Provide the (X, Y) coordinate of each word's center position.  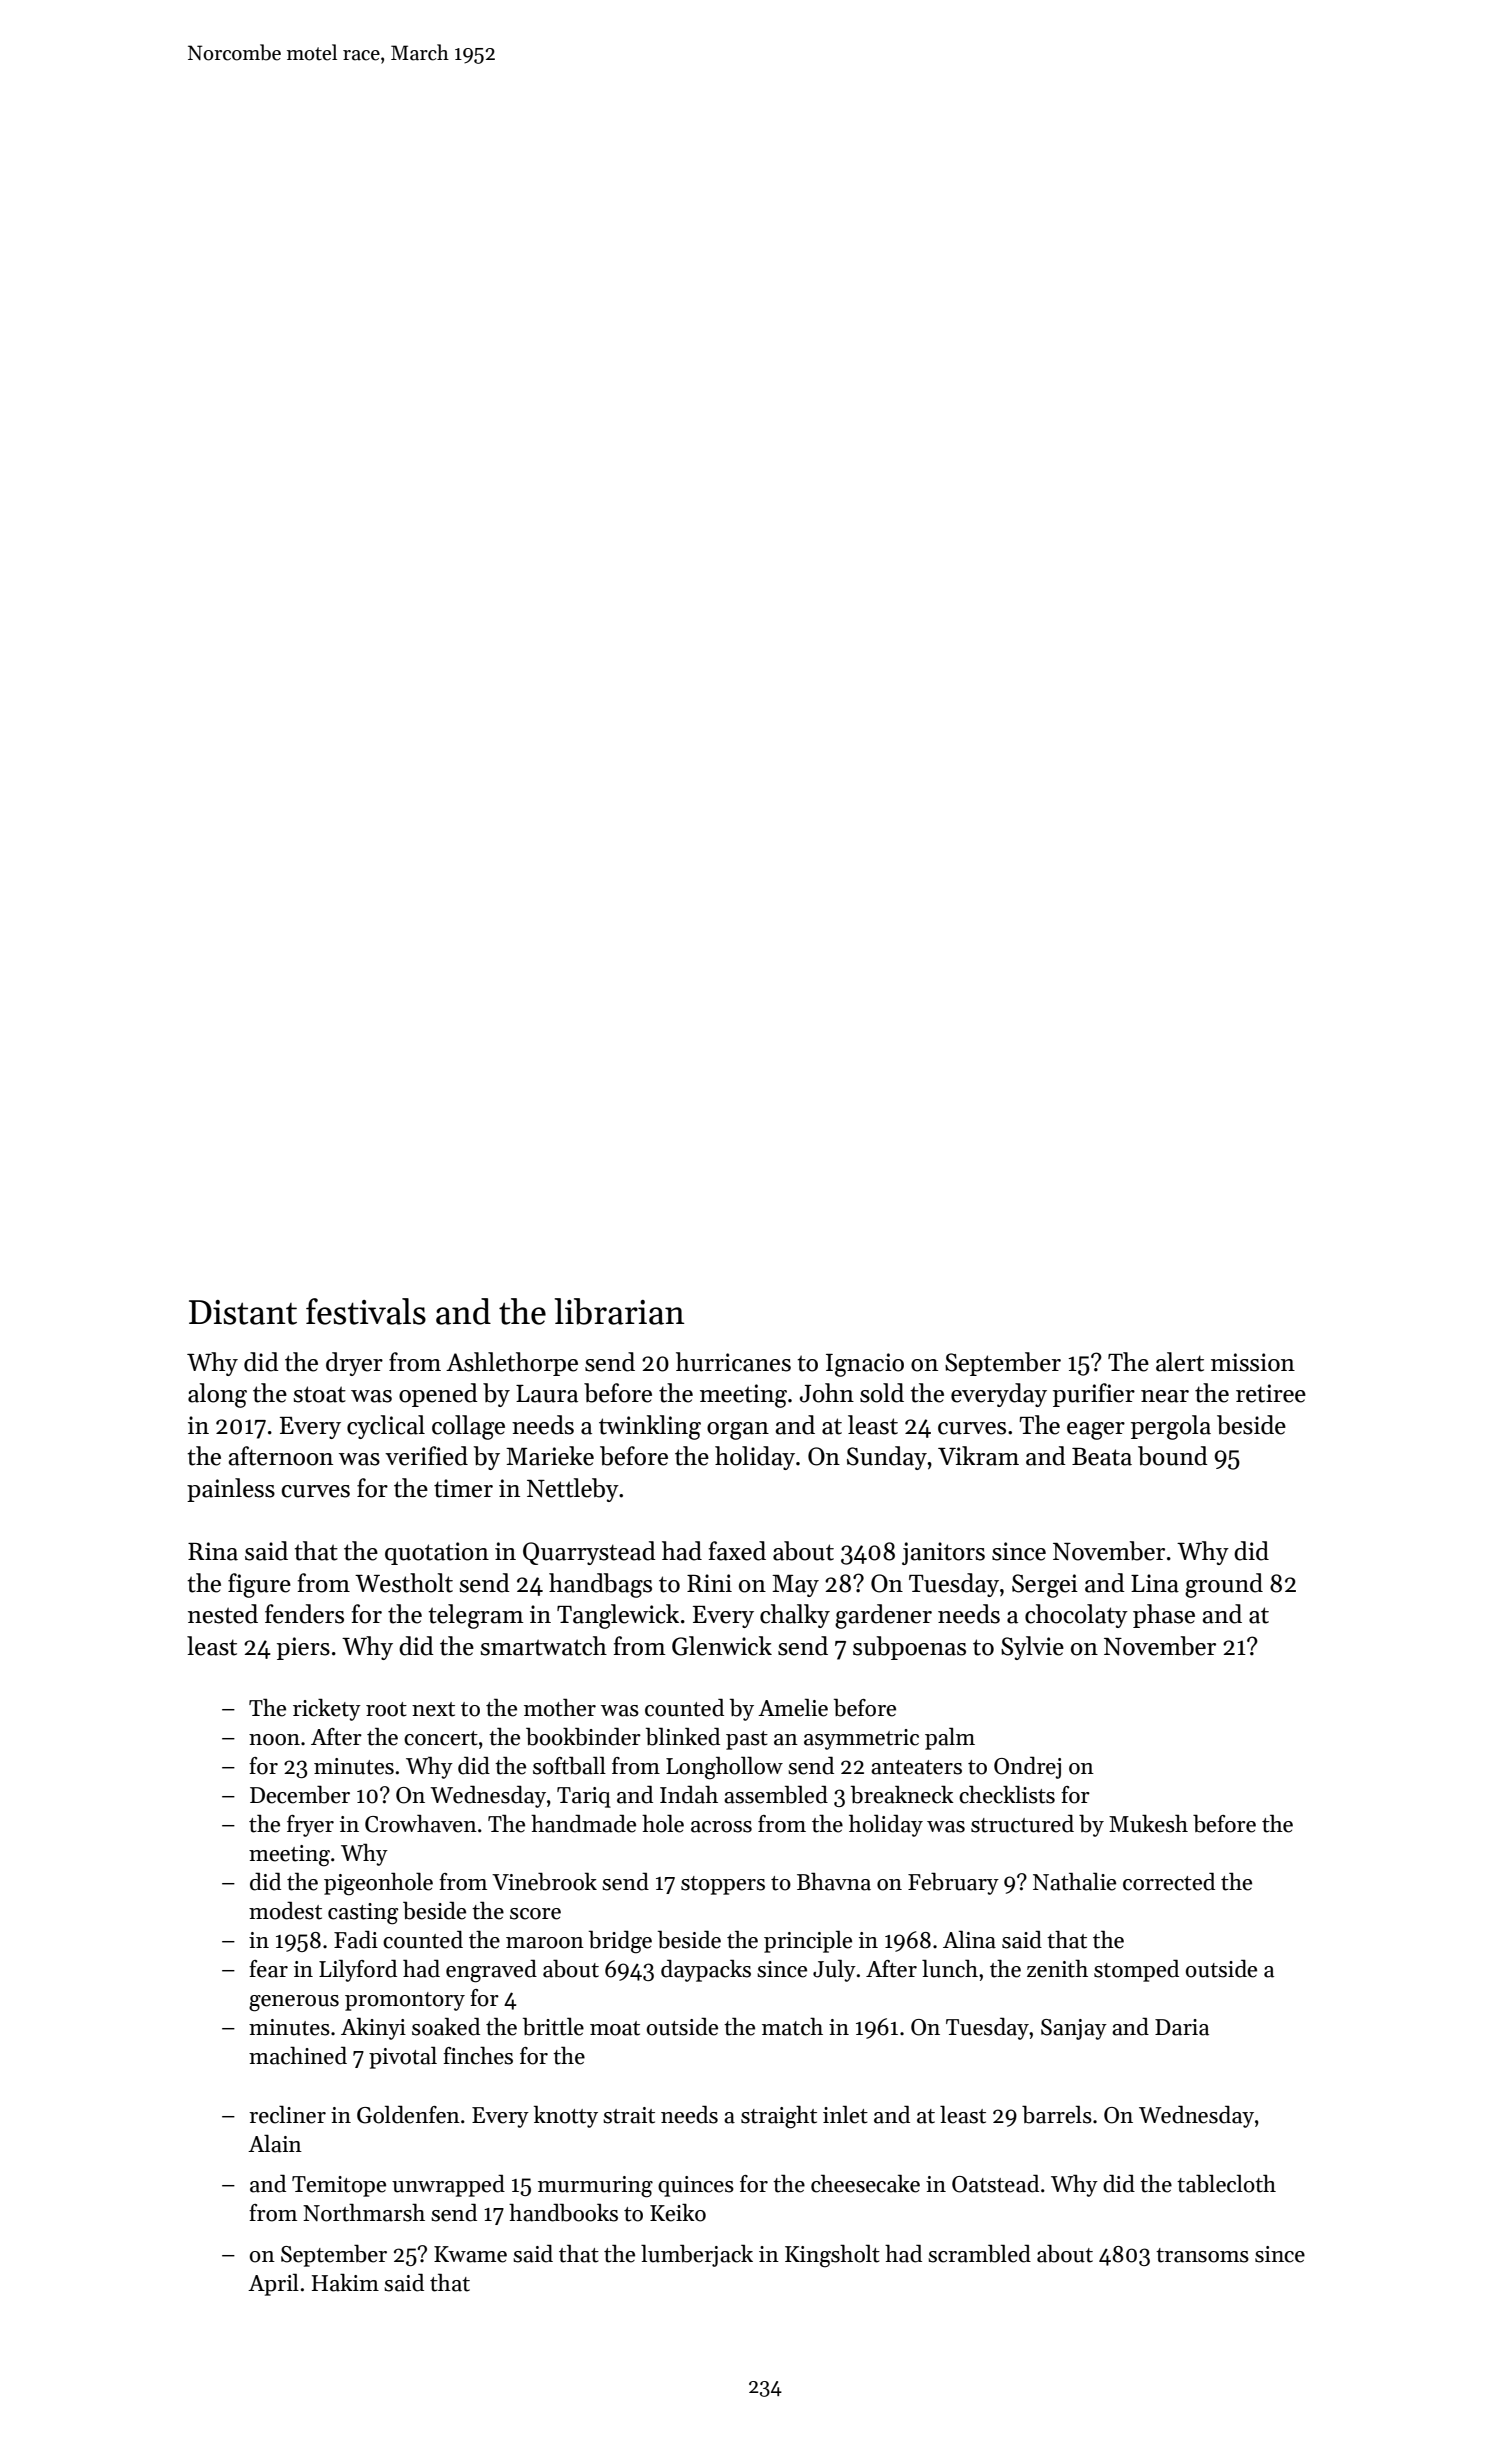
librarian (620, 1311)
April (273, 2284)
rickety (327, 1709)
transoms (1202, 2255)
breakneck (902, 1794)
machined (298, 2055)
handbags (600, 1585)
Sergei (1045, 1586)
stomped (1136, 1970)
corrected (1169, 1881)
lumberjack (697, 2255)
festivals (366, 1311)
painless (231, 1490)
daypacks (706, 1970)
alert (1180, 1362)
